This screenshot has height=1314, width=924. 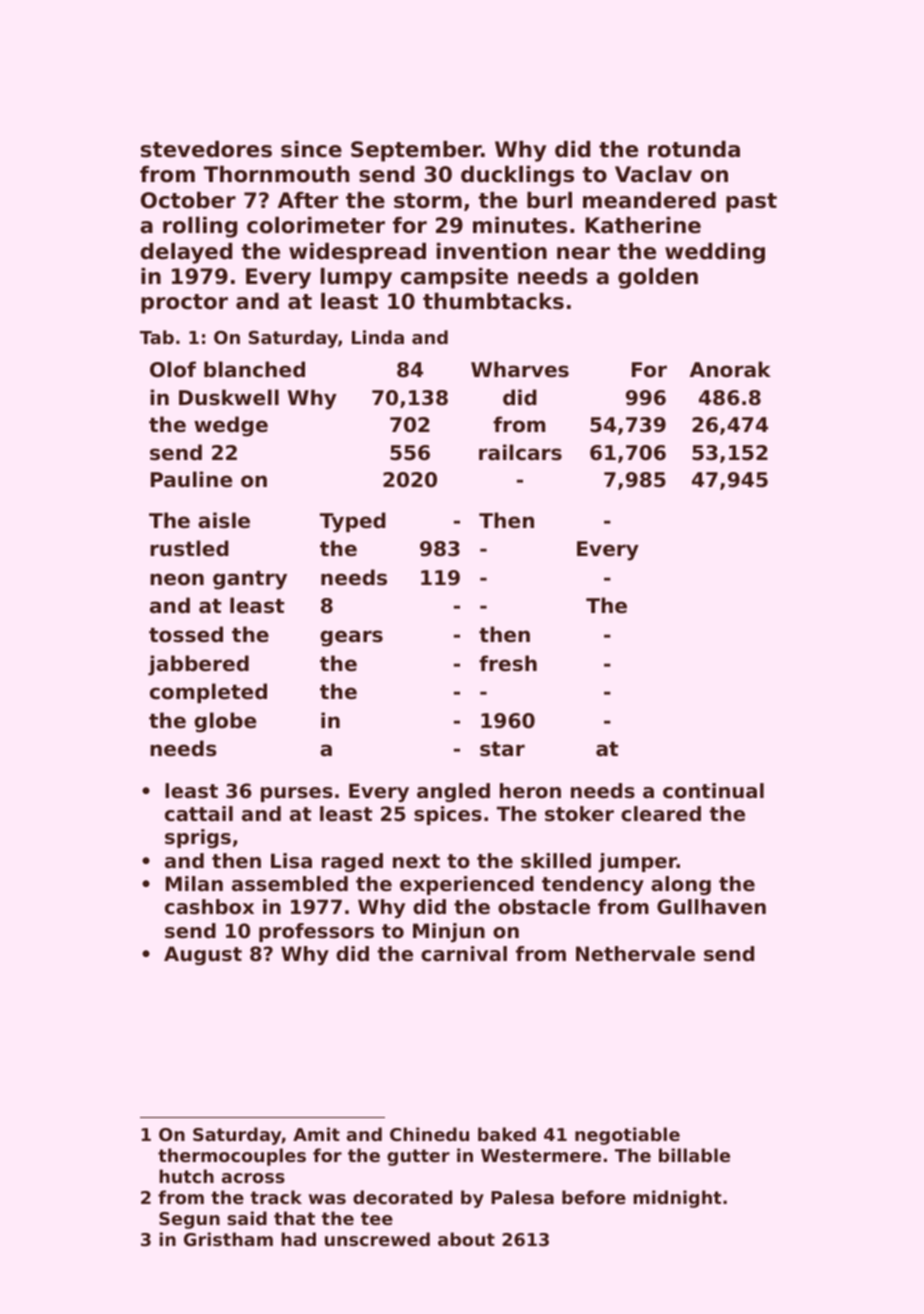 I want to click on Typed, so click(x=353, y=522).
